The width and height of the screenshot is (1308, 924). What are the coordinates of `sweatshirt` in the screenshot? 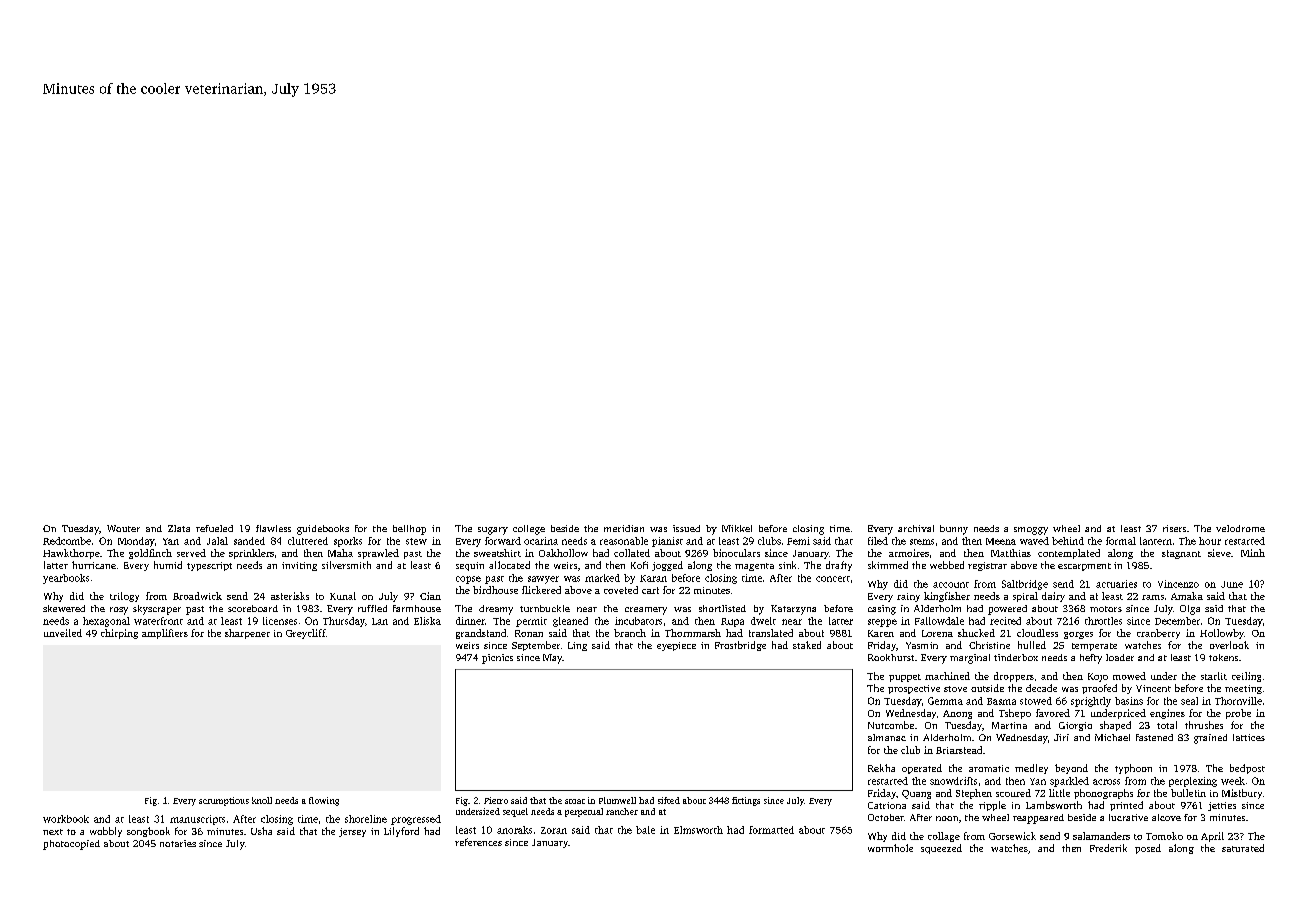 It's located at (497, 553).
